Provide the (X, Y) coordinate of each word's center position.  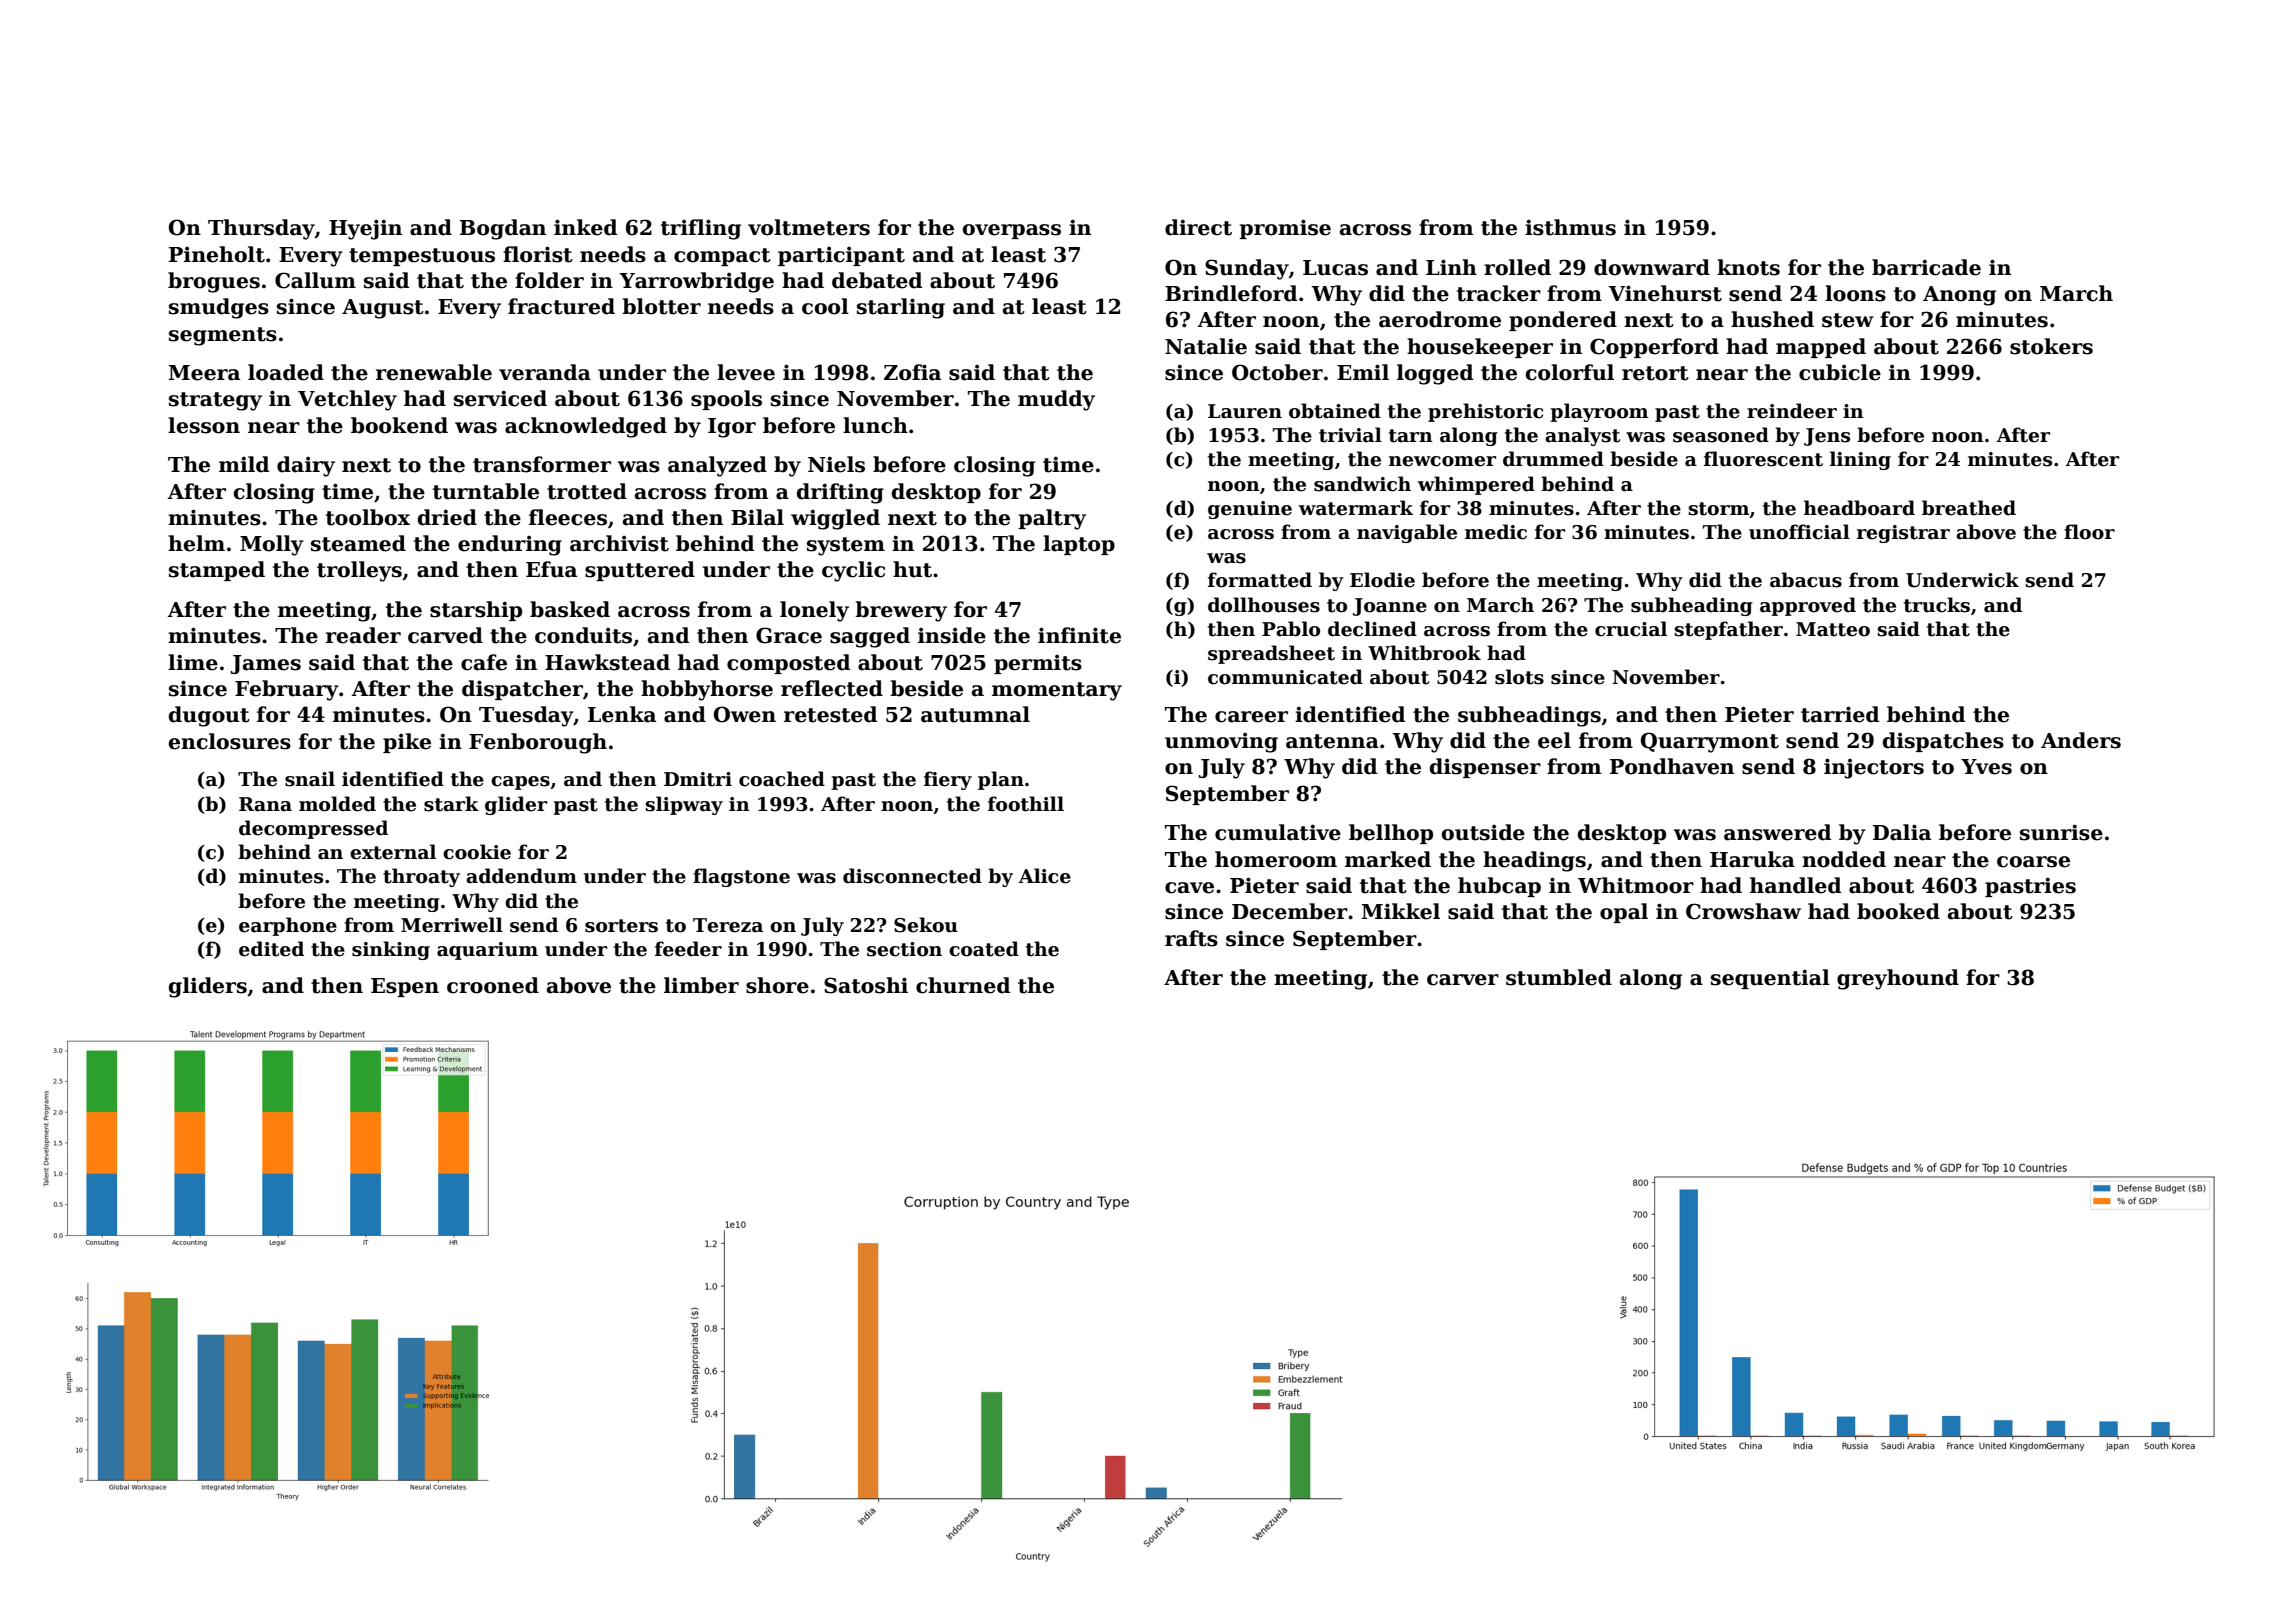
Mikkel (1401, 911)
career (1251, 717)
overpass (1012, 231)
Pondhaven (1672, 766)
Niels (836, 464)
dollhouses (1264, 605)
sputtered (640, 571)
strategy (215, 401)
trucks (1937, 605)
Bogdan (503, 229)
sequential (1770, 979)
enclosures (230, 741)
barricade (1926, 267)
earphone (288, 926)
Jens (1827, 437)
